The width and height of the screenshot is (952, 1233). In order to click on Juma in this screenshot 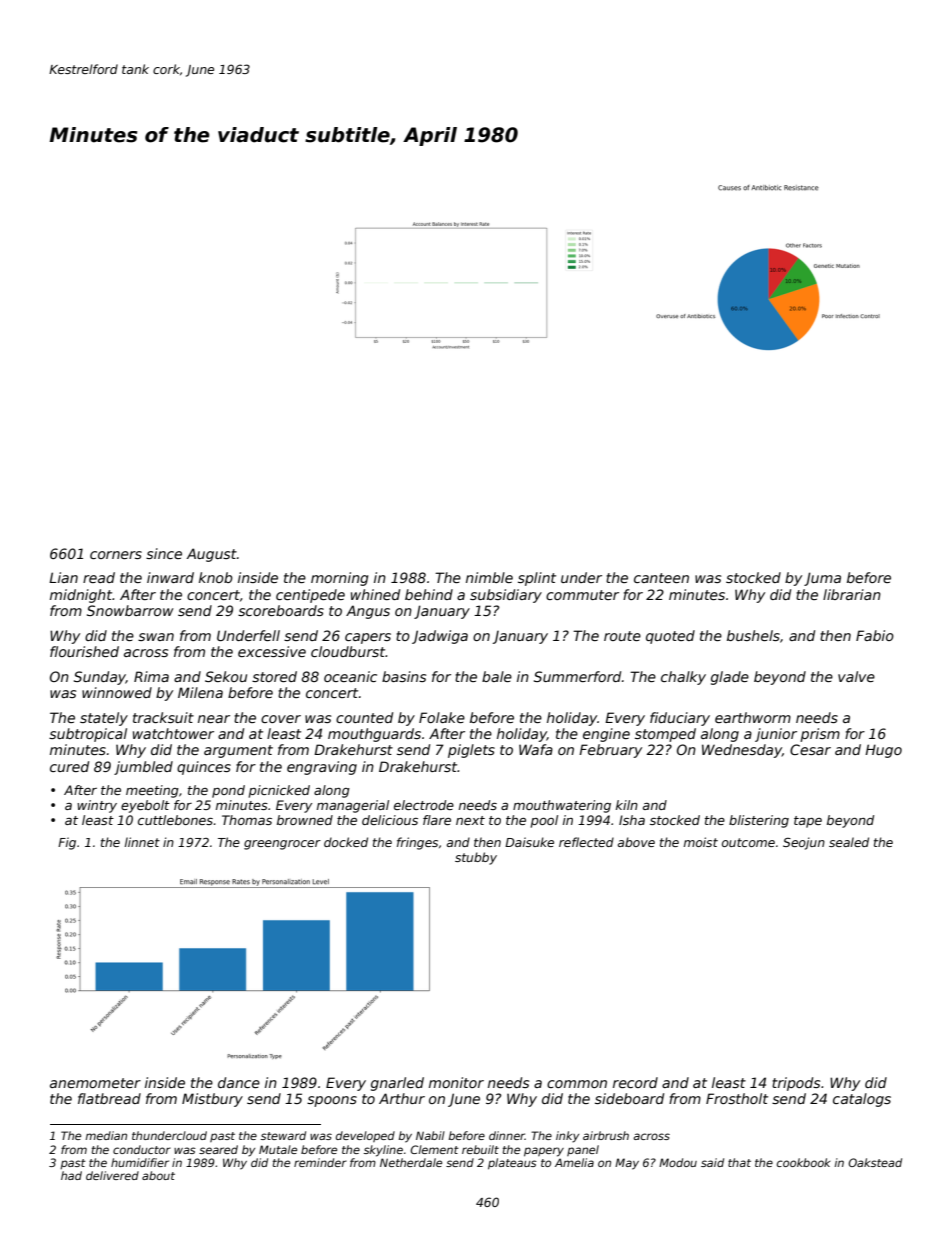, I will do `click(822, 579)`.
